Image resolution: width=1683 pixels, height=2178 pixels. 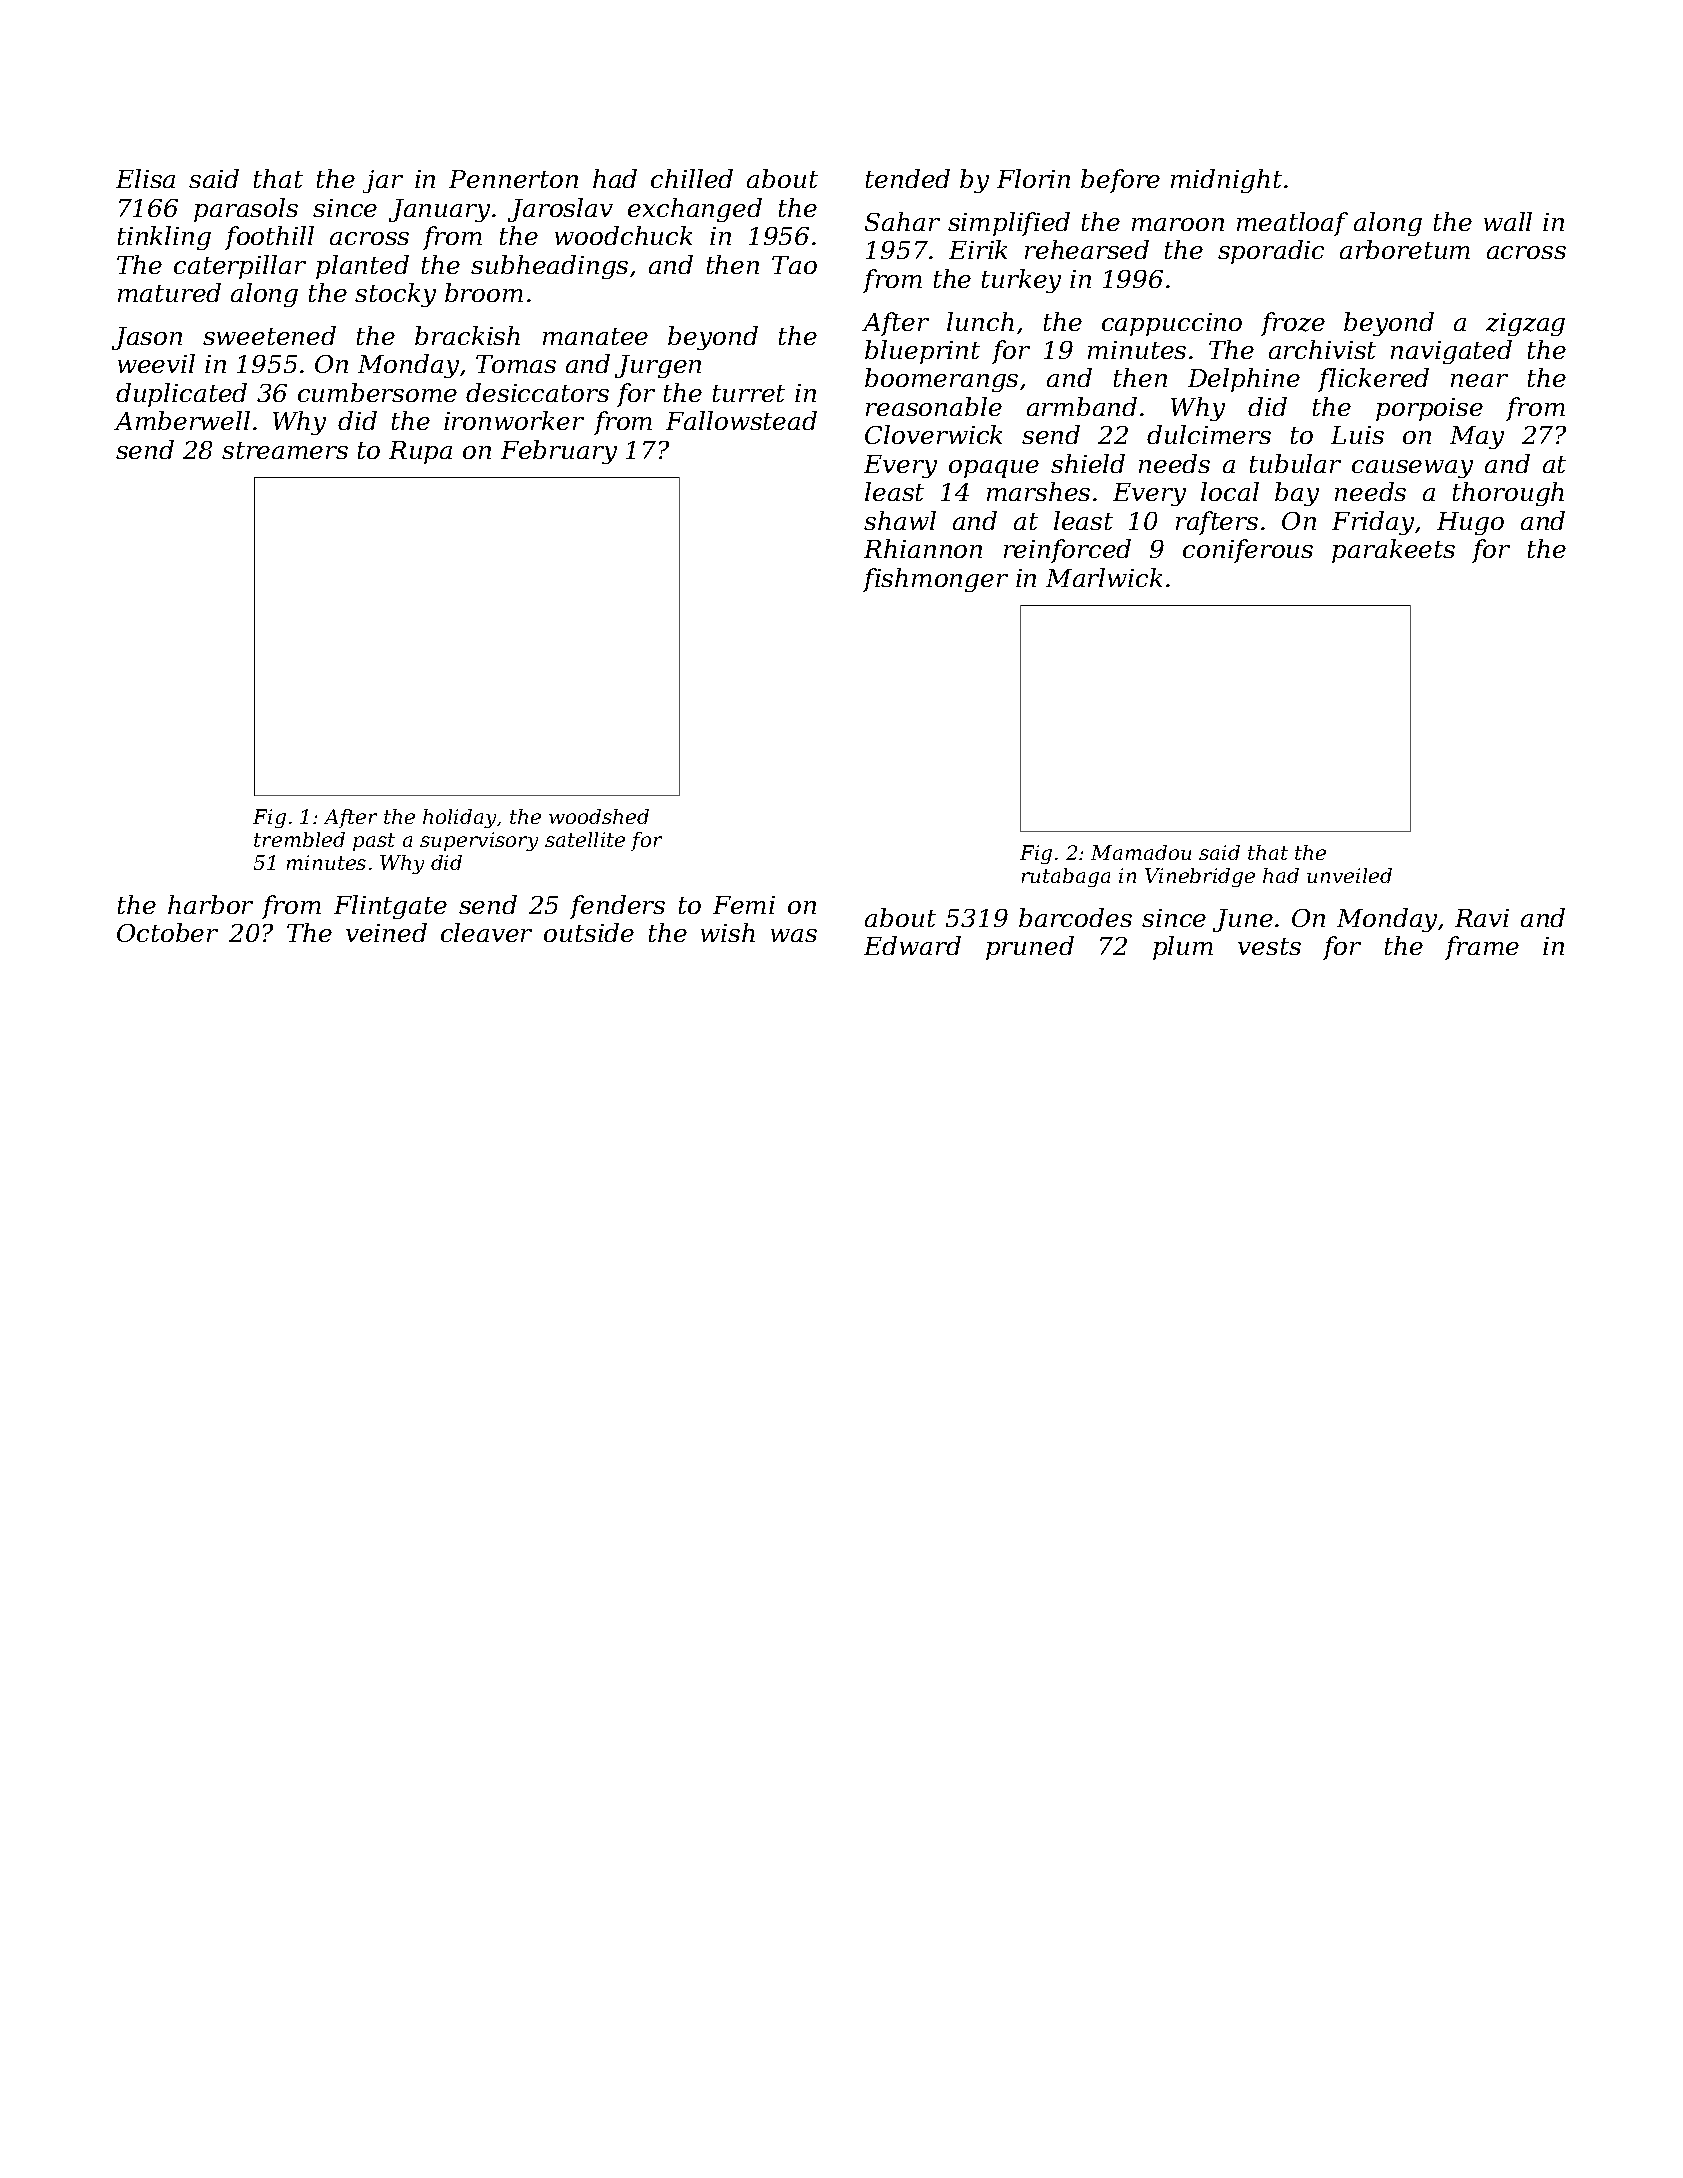 I want to click on Rhiannon, so click(x=923, y=548).
